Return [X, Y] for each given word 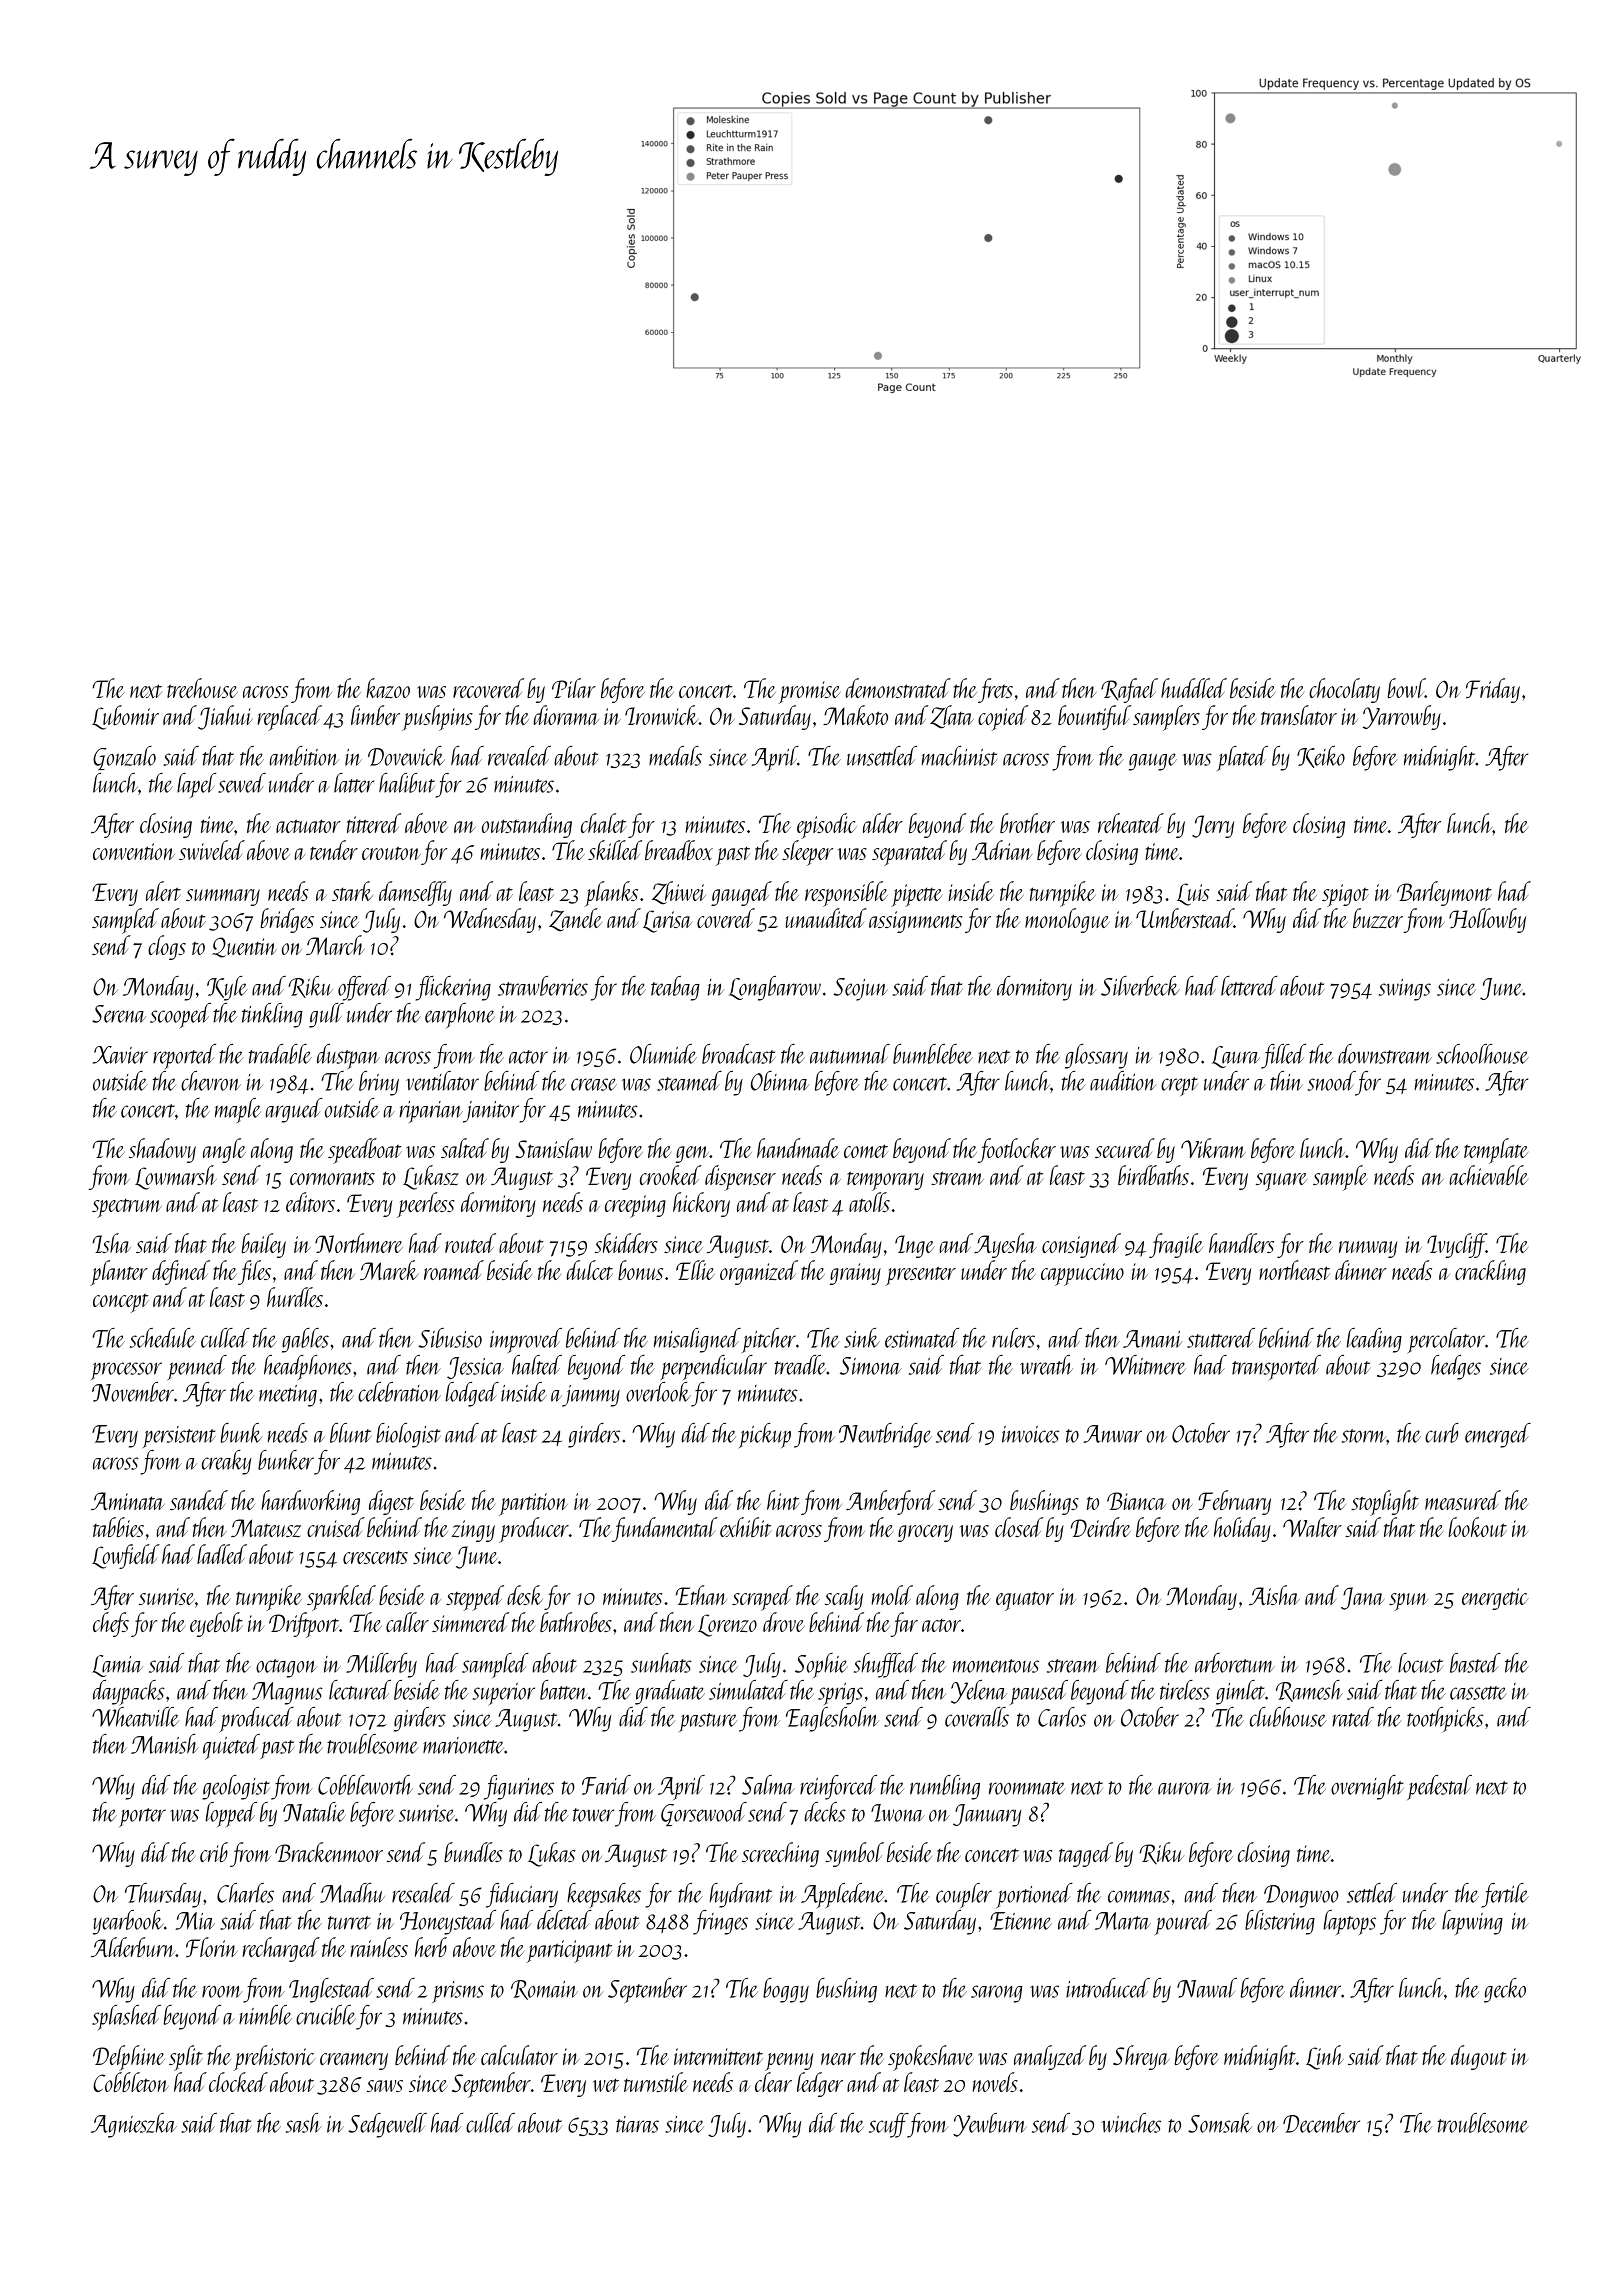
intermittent [718, 2056]
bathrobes [576, 1622]
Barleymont [1444, 893]
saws [385, 2086]
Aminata [128, 1501]
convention [134, 851]
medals [675, 756]
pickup [764, 1436]
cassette [1478, 1693]
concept [121, 1303]
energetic [1495, 1599]
